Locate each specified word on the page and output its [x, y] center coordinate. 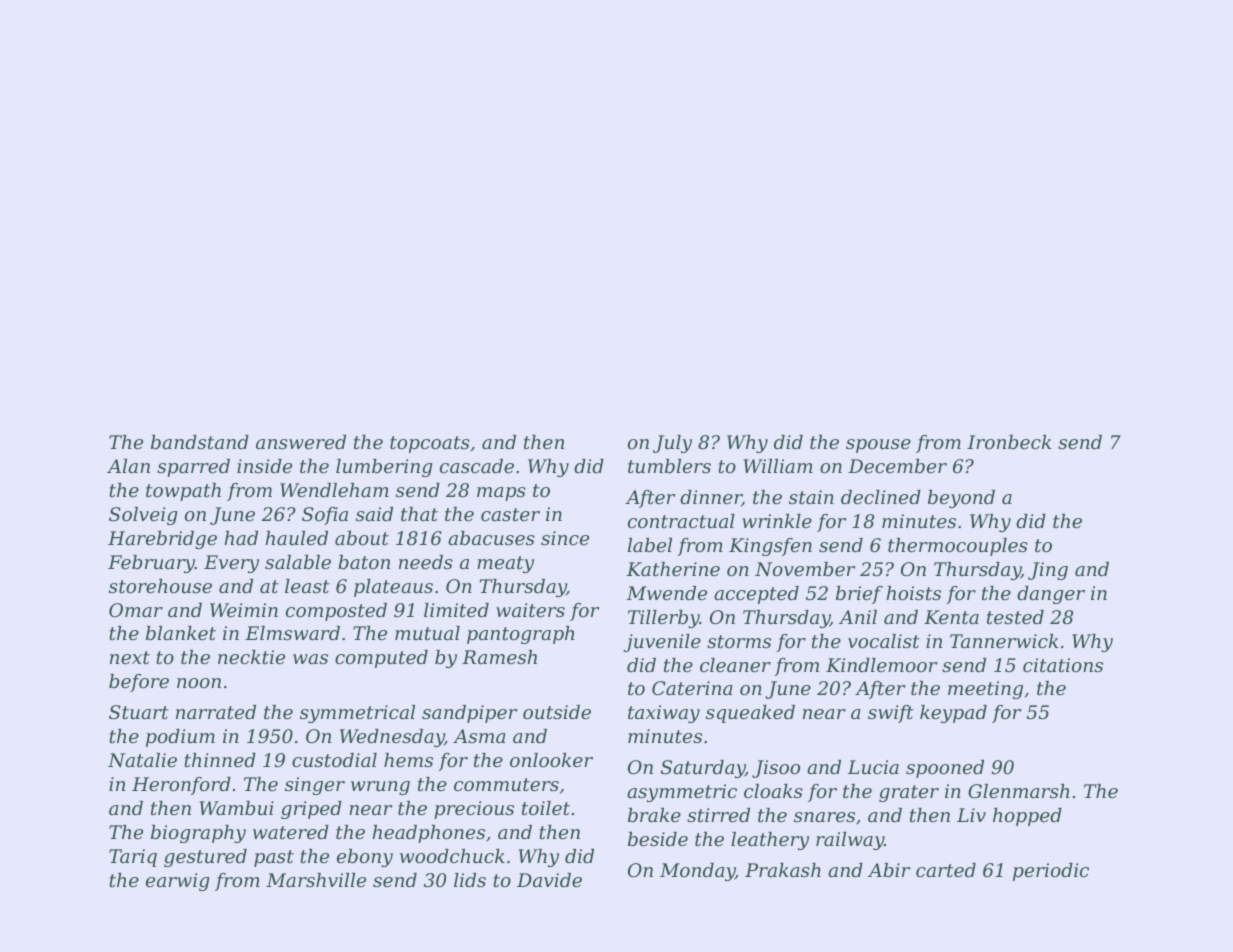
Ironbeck [1009, 442]
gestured [205, 858]
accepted [756, 595]
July [672, 444]
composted [336, 612]
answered [301, 442]
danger [1051, 595]
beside [658, 839]
